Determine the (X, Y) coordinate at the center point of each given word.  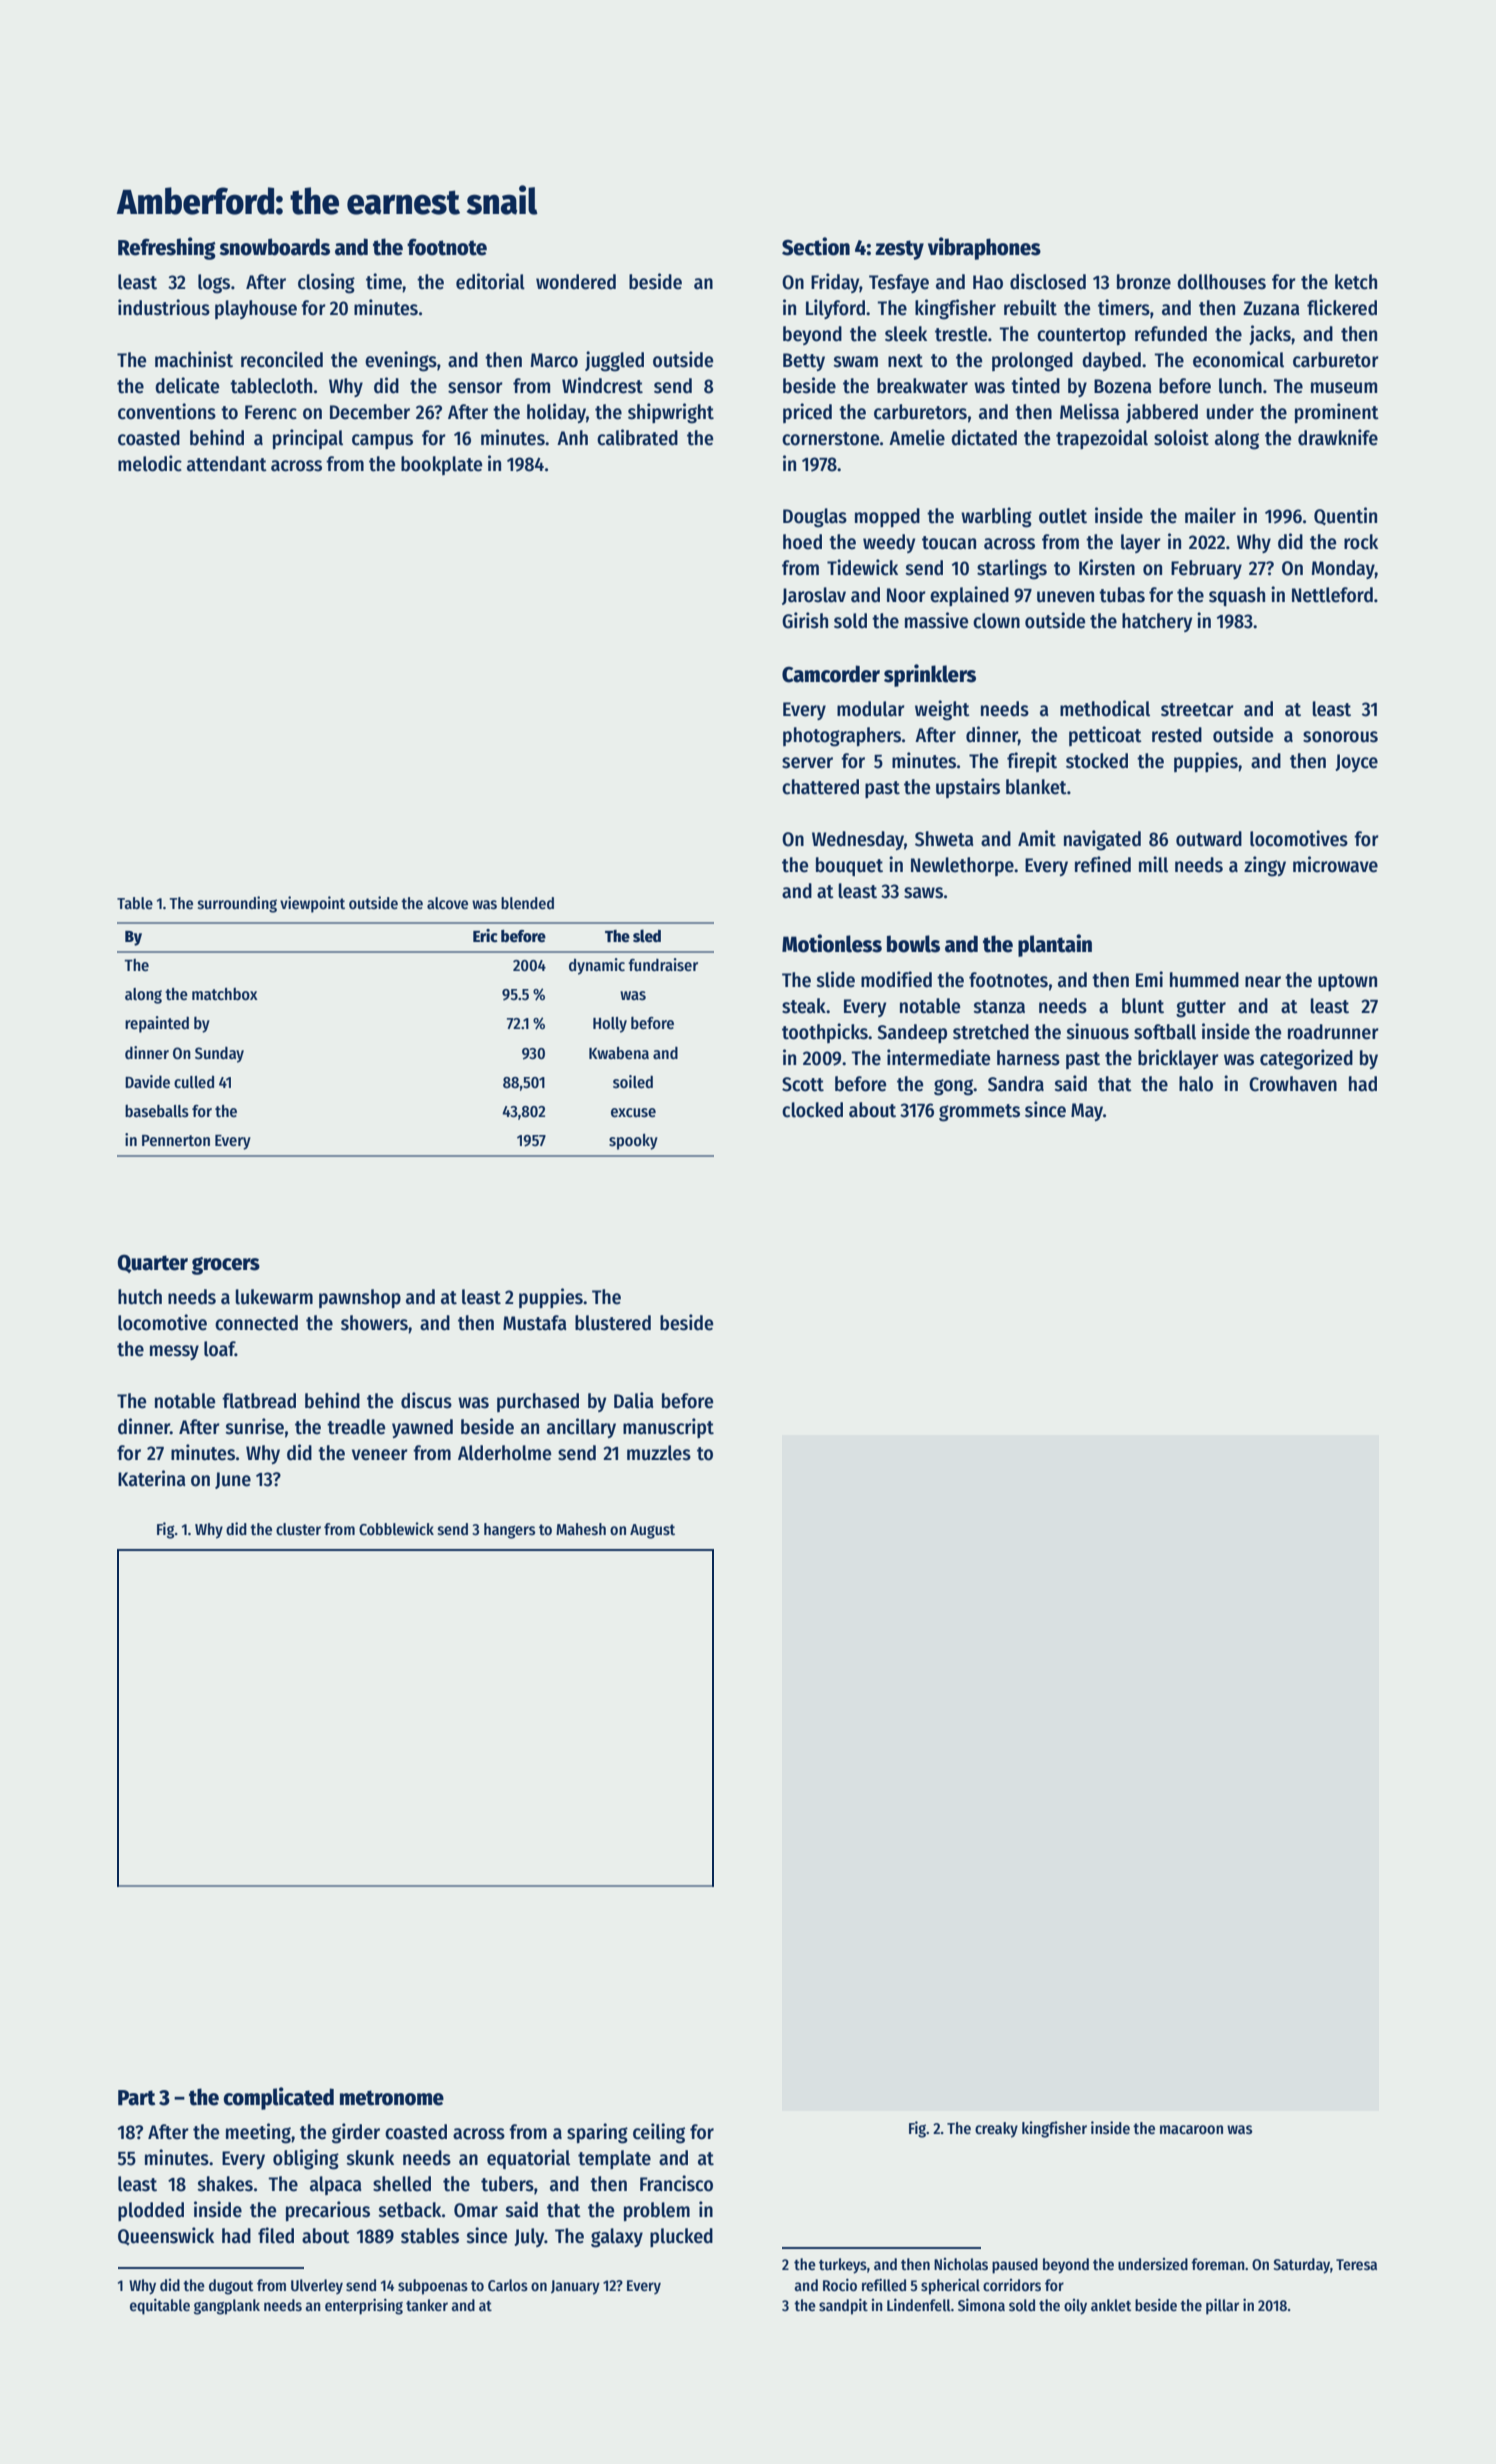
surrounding (237, 904)
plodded (151, 2211)
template (614, 2159)
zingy (1265, 866)
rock (1361, 542)
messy (174, 1352)
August (652, 1531)
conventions (167, 411)
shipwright (671, 413)
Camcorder (831, 674)
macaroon (1191, 2129)
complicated (278, 2098)
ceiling (659, 2133)
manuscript (668, 1428)
